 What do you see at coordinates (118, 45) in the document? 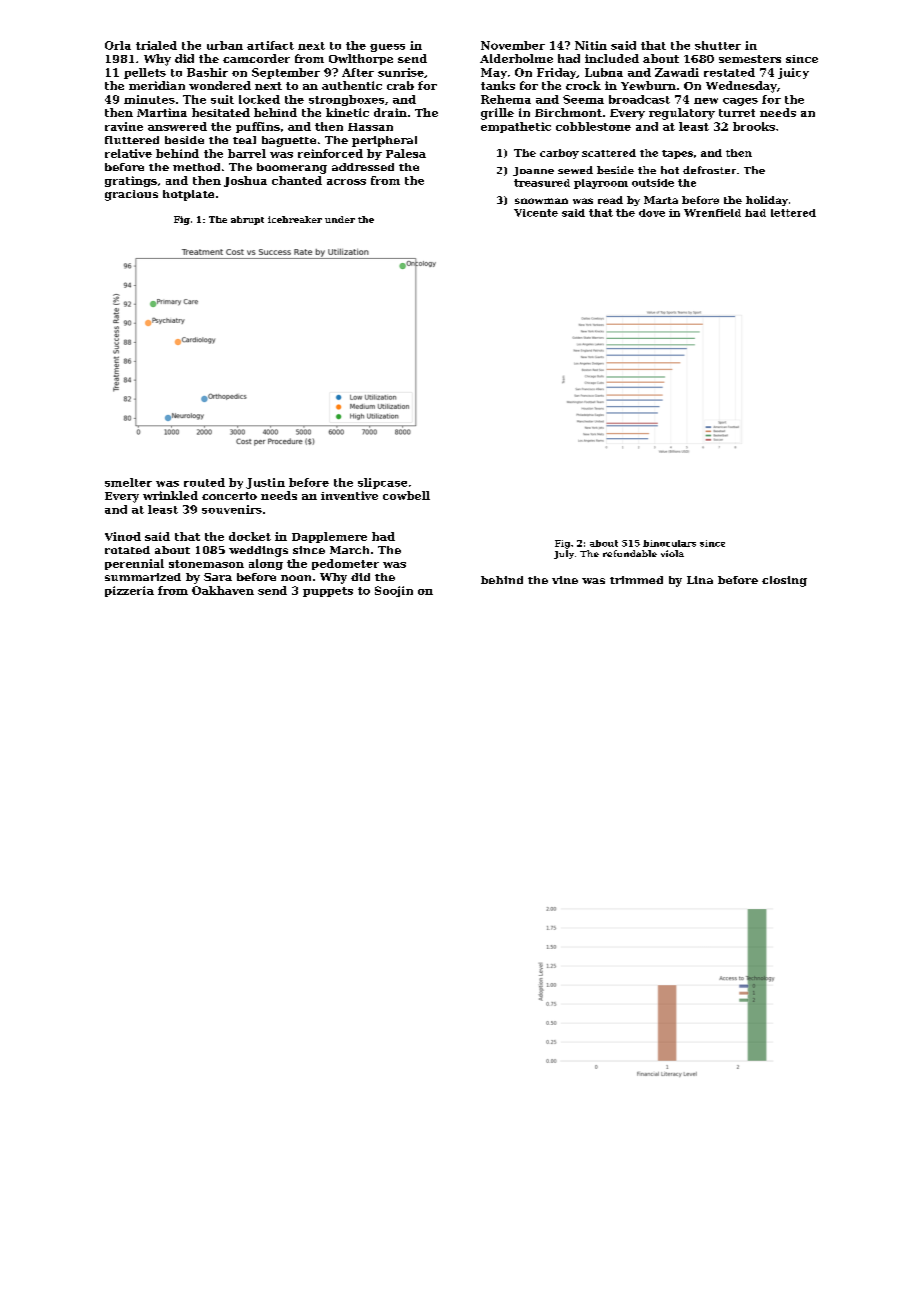
I see `Orla` at bounding box center [118, 45].
